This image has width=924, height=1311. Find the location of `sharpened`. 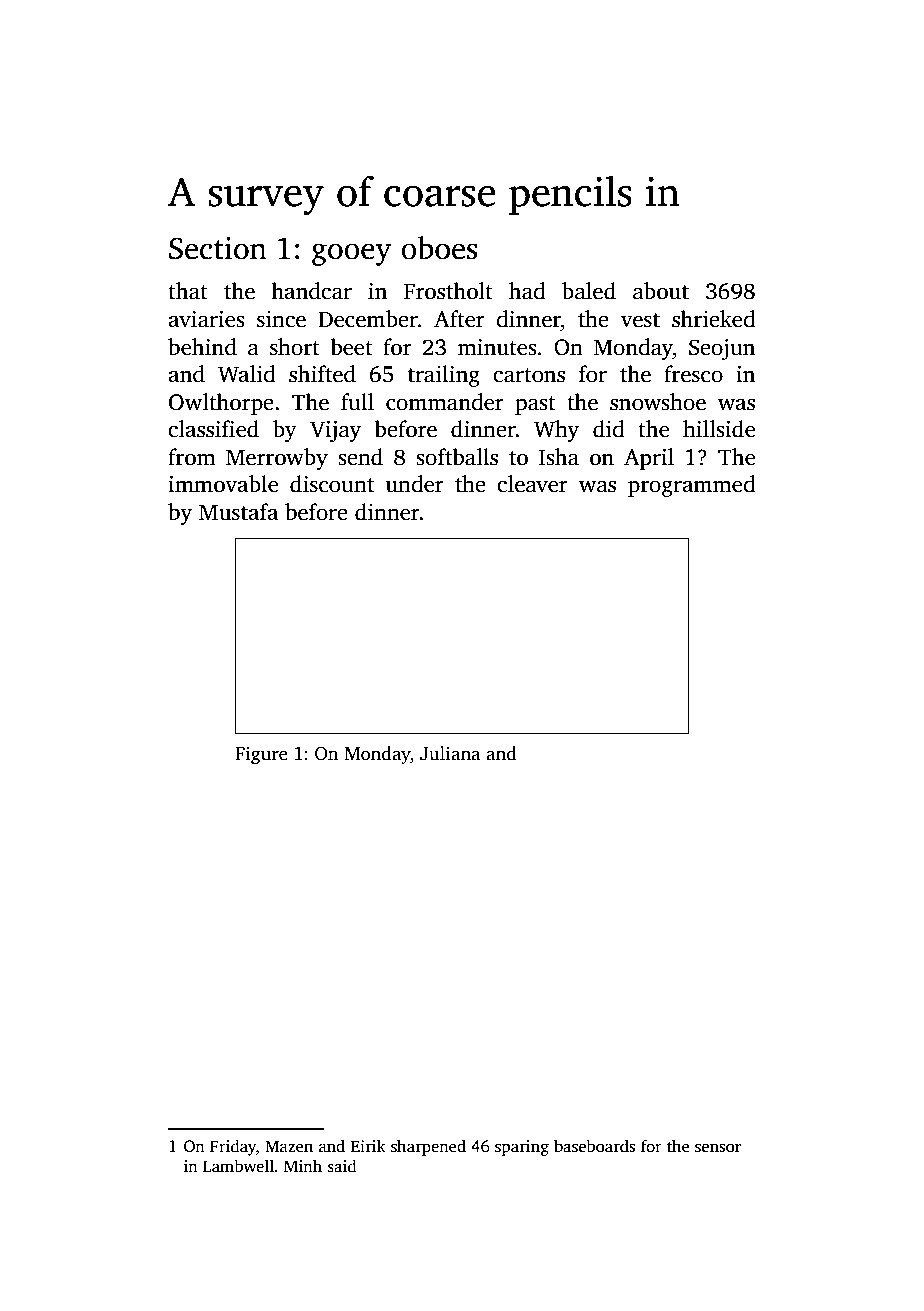

sharpened is located at coordinates (428, 1147).
